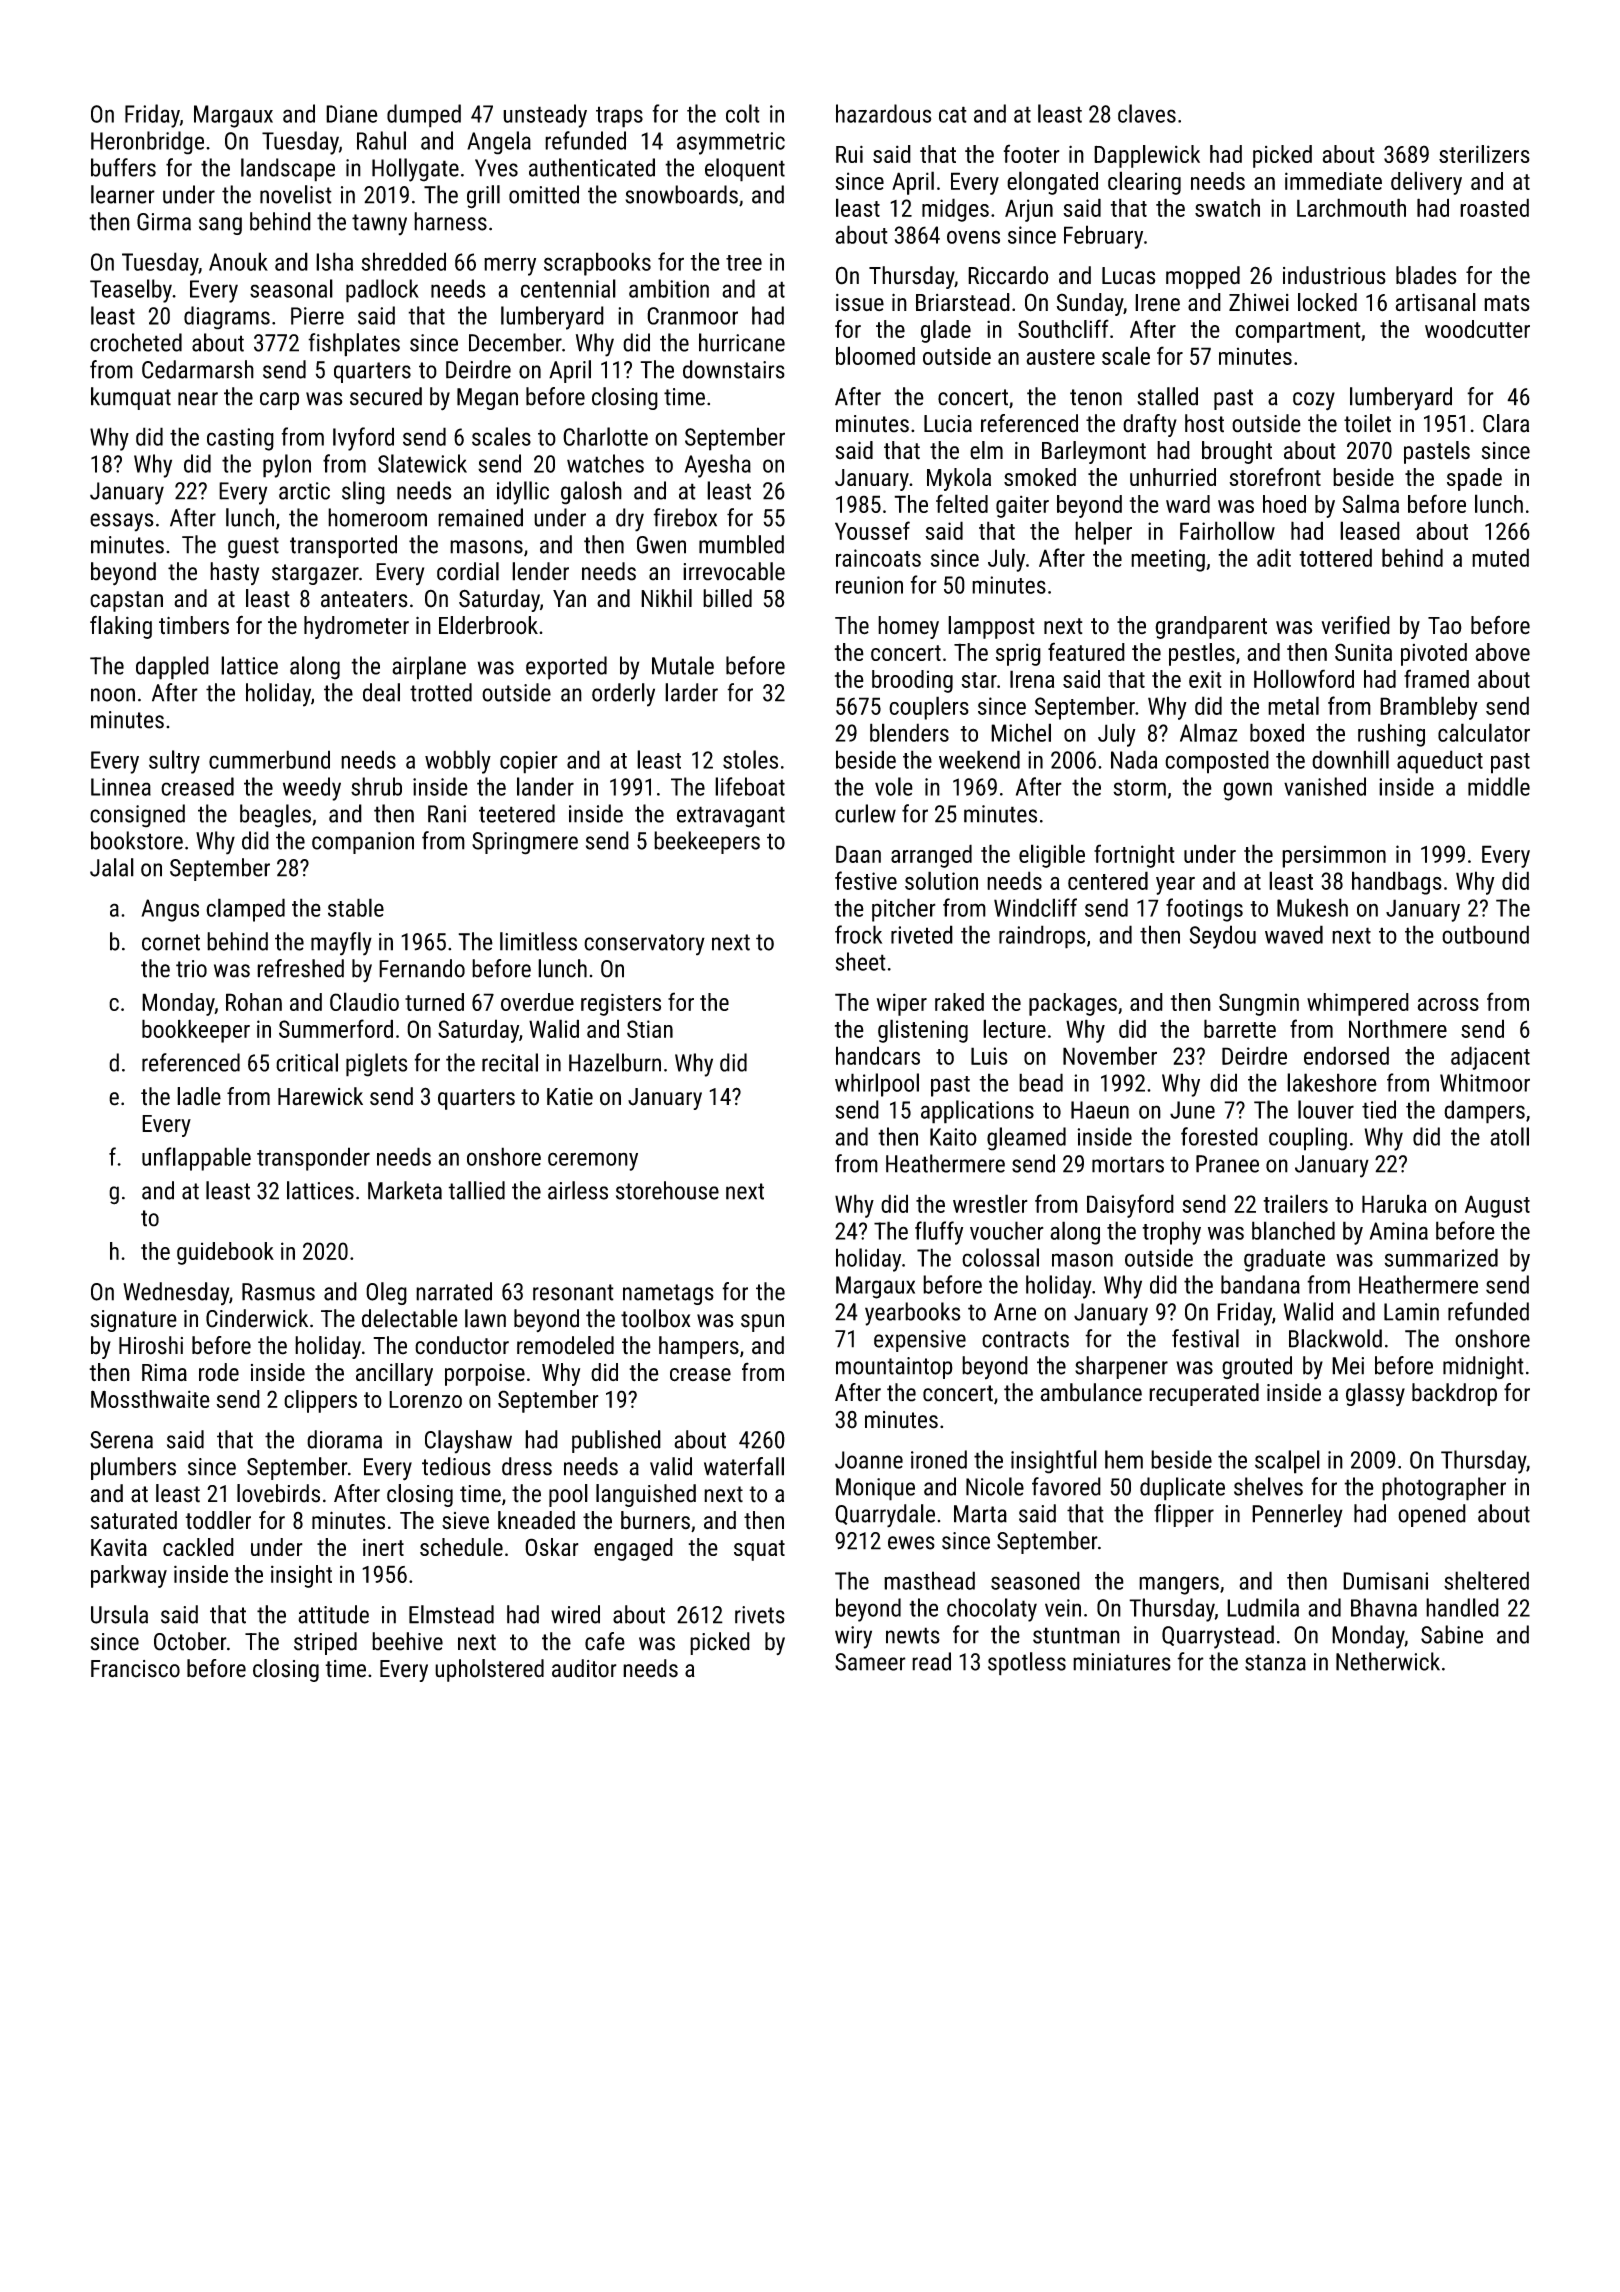 This screenshot has height=2292, width=1620. Describe the element at coordinates (1026, 1139) in the screenshot. I see `gleamed` at that location.
